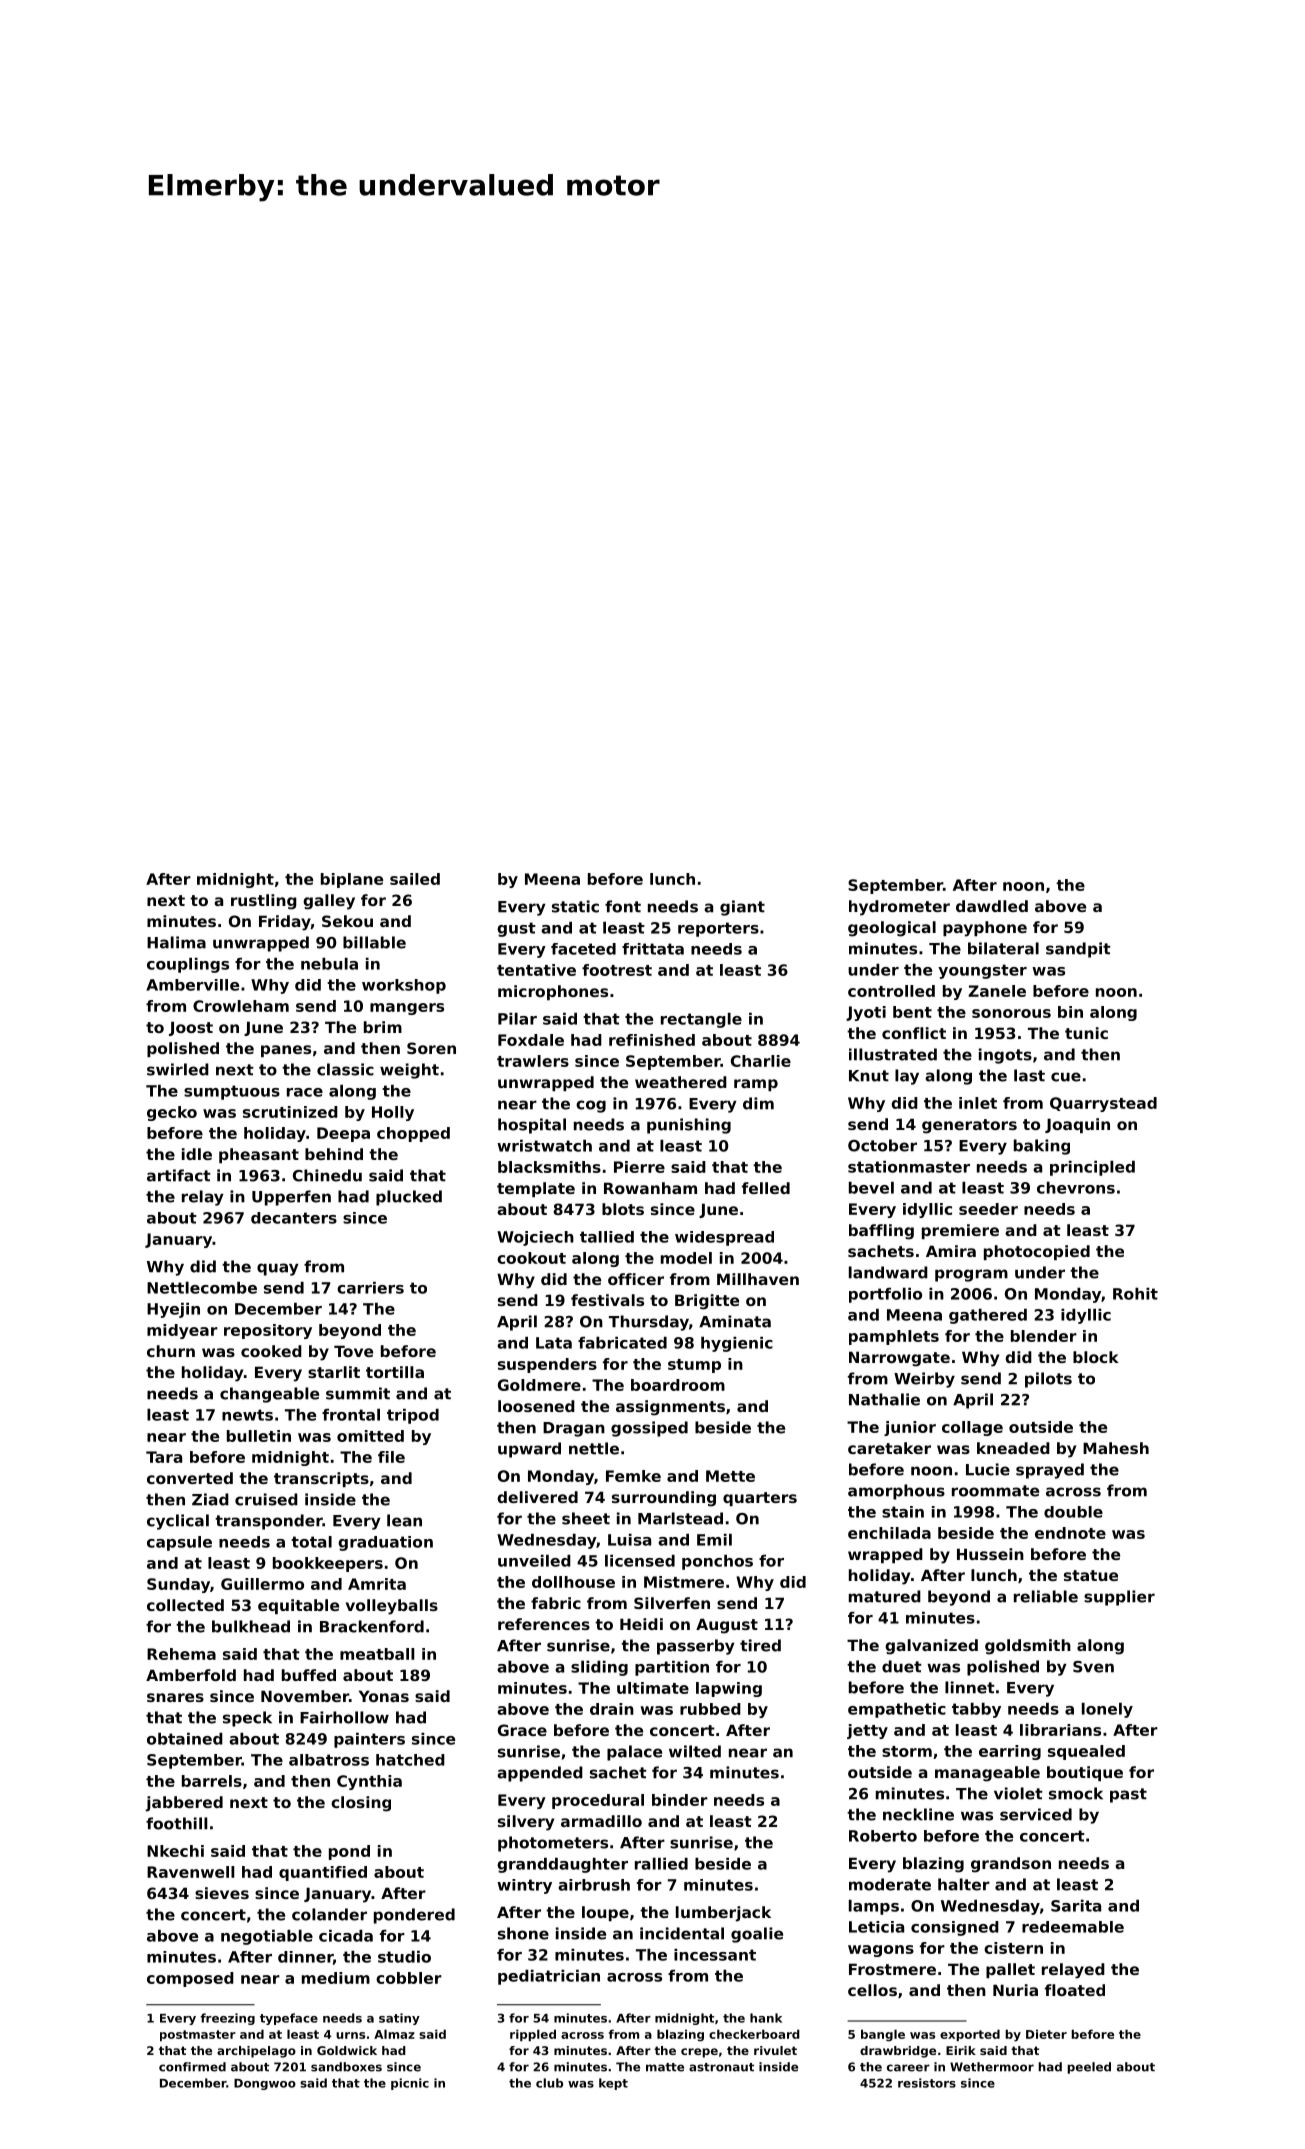 Image resolution: width=1305 pixels, height=2149 pixels. I want to click on Sarita, so click(1076, 1906).
